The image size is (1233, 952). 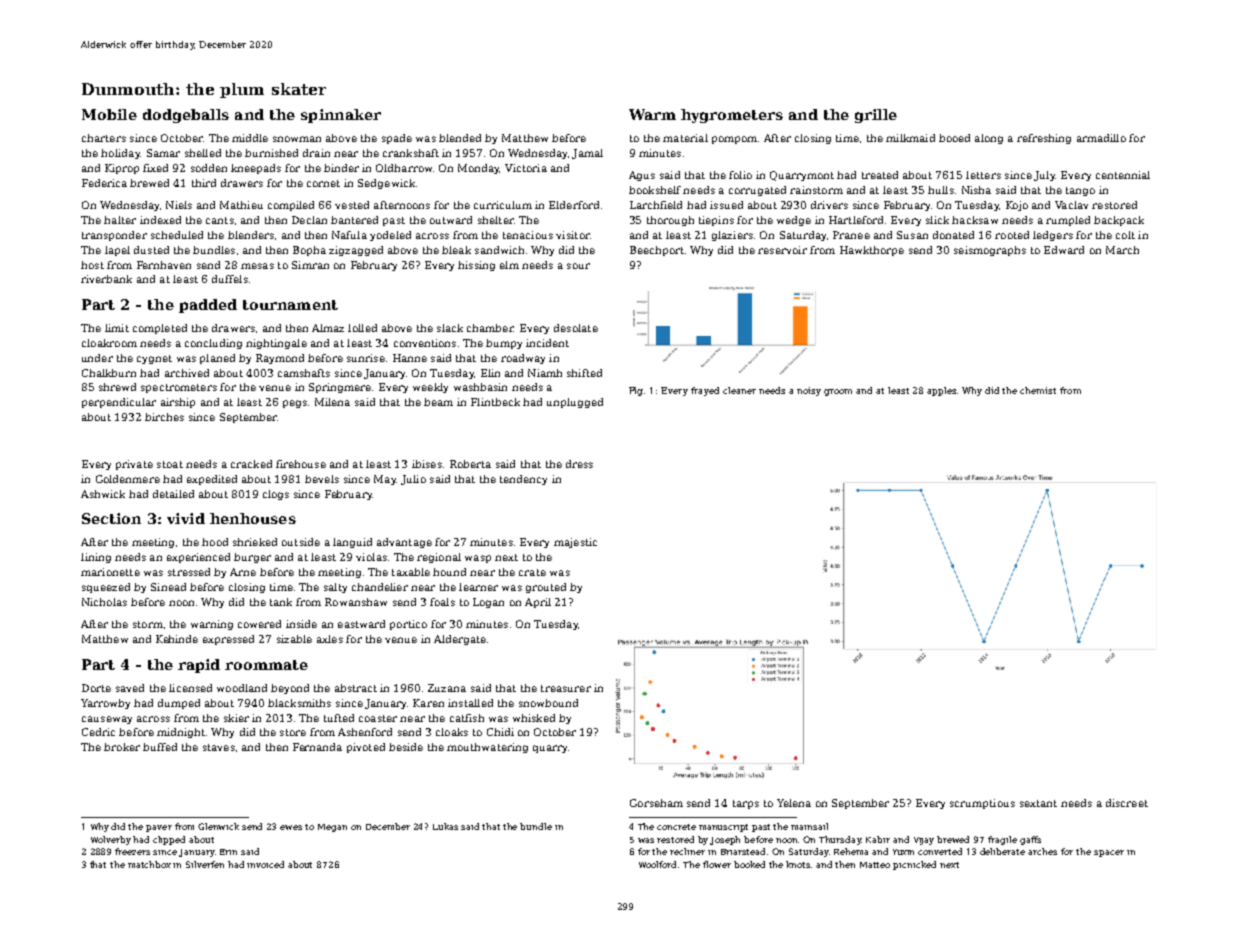 I want to click on Nafula, so click(x=349, y=235).
